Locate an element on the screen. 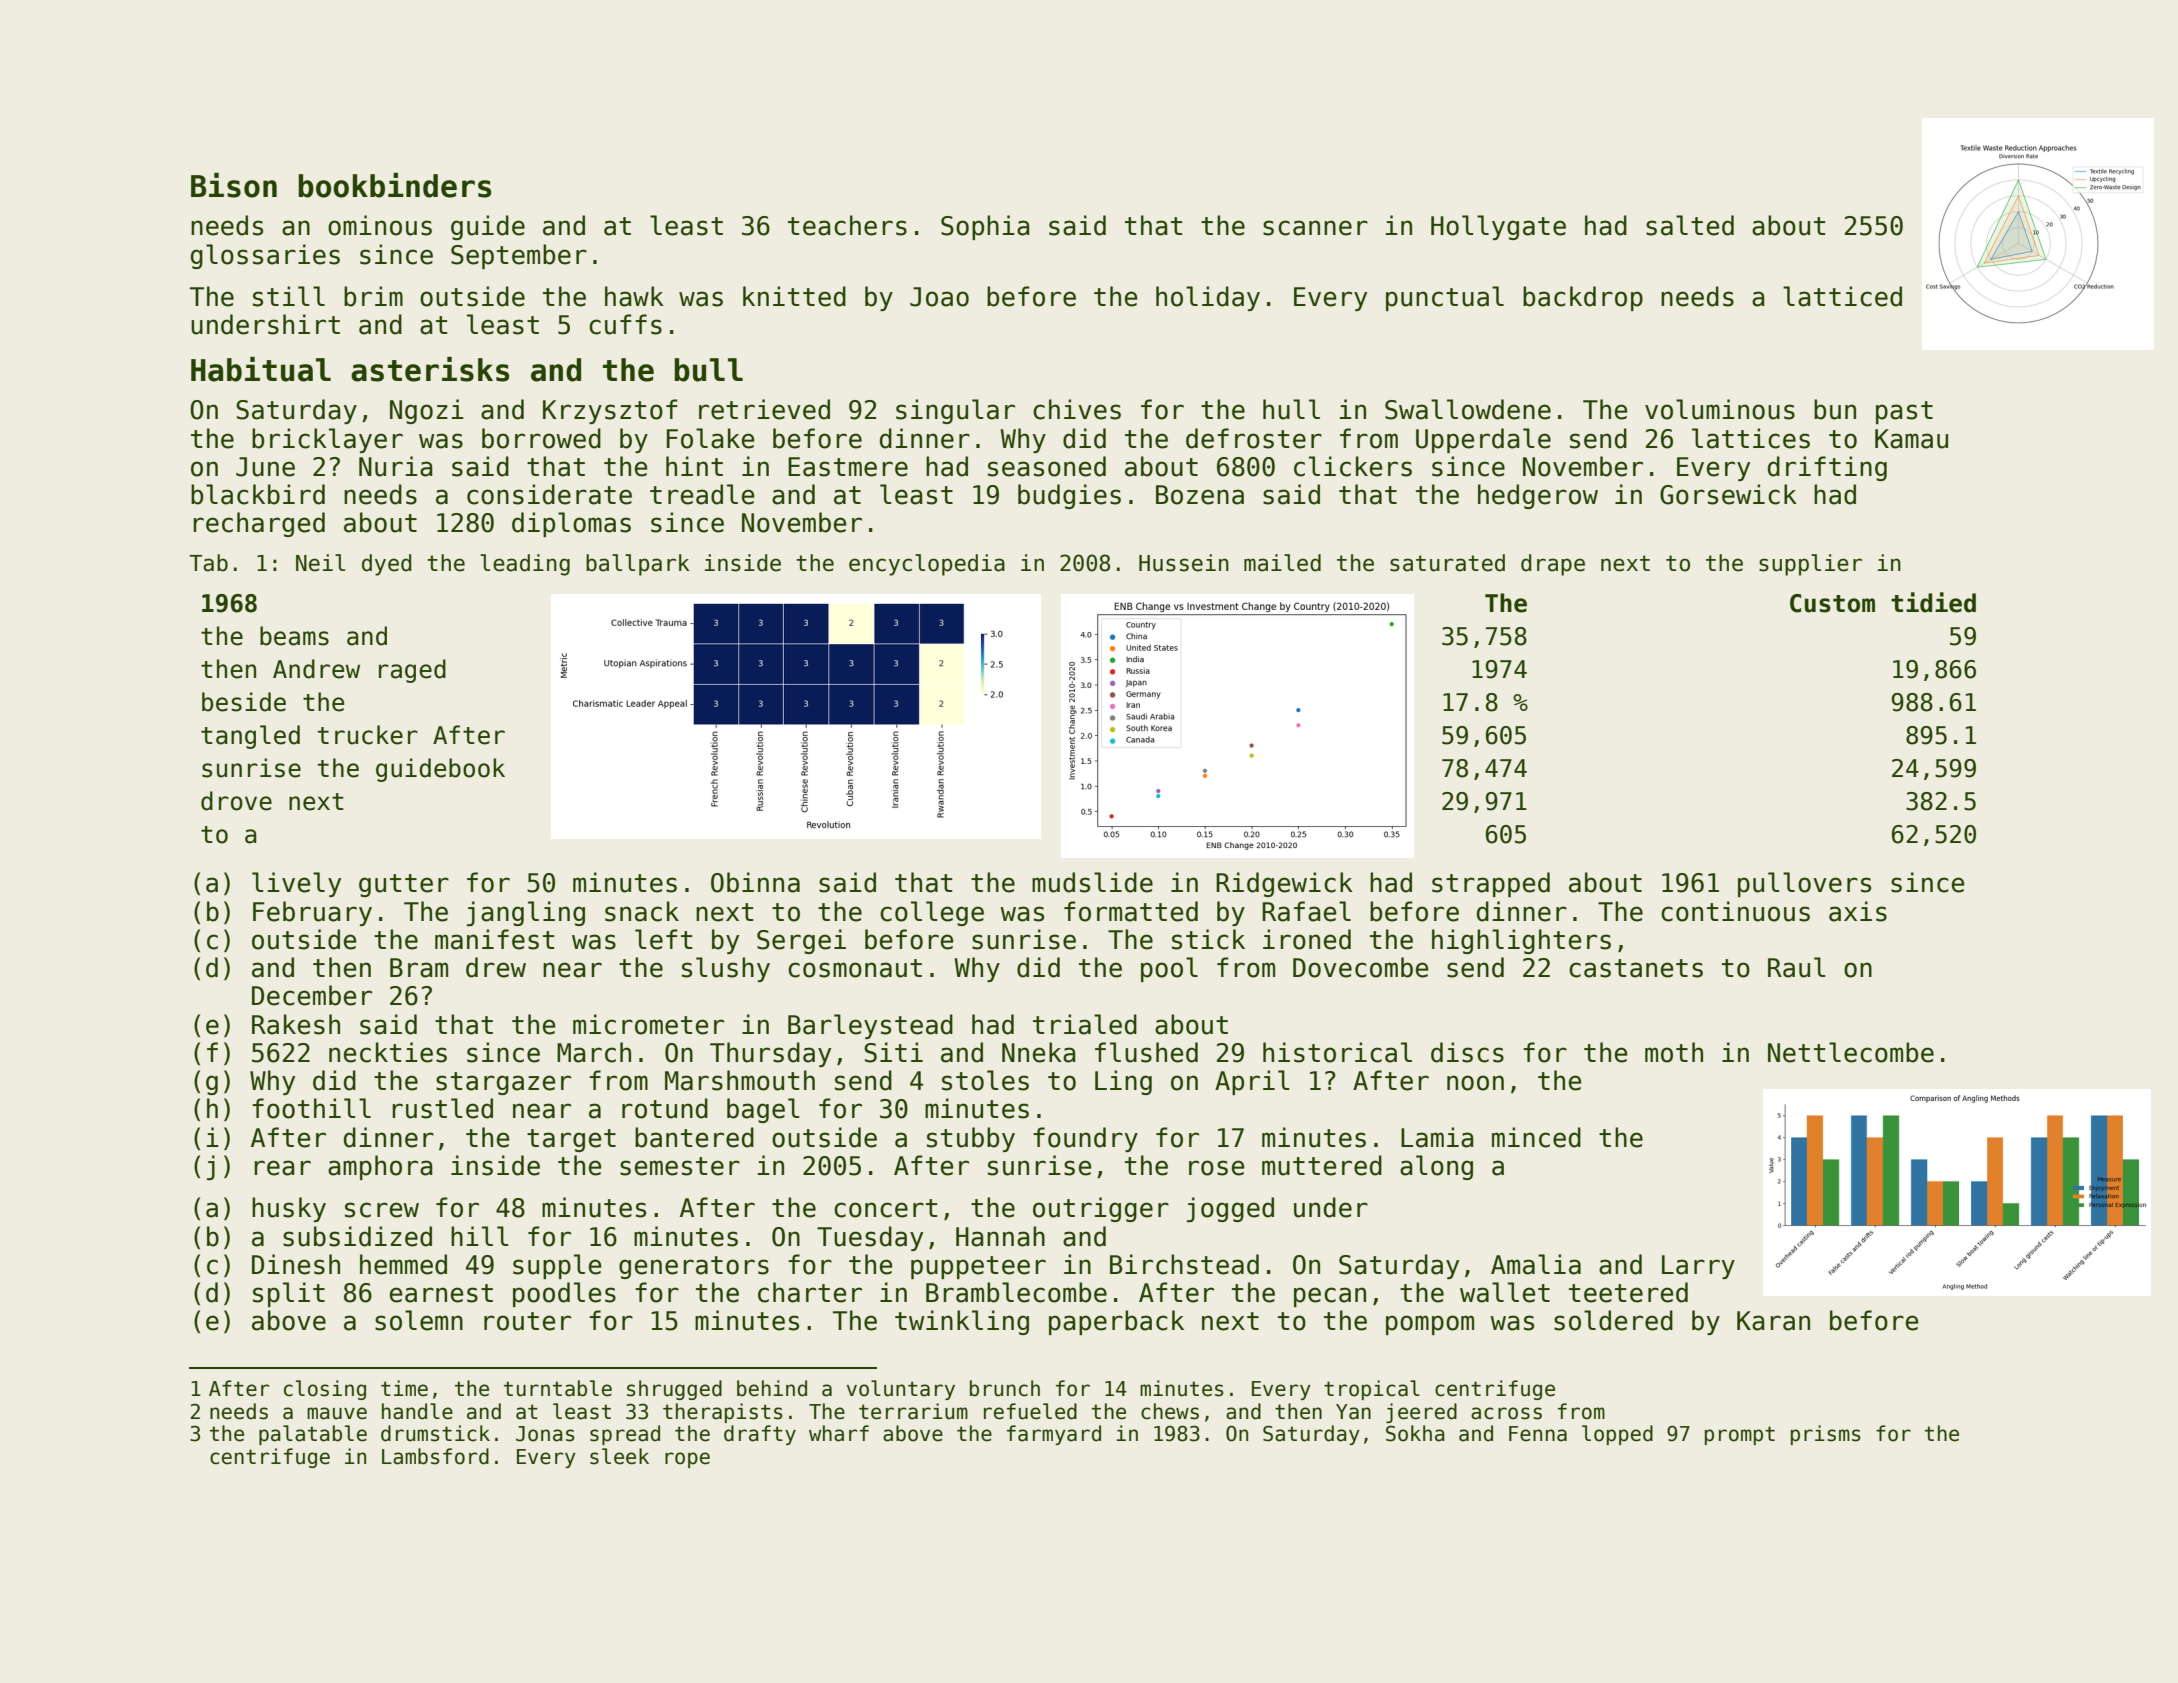 The width and height of the screenshot is (2178, 1683). shrugged is located at coordinates (674, 1390).
